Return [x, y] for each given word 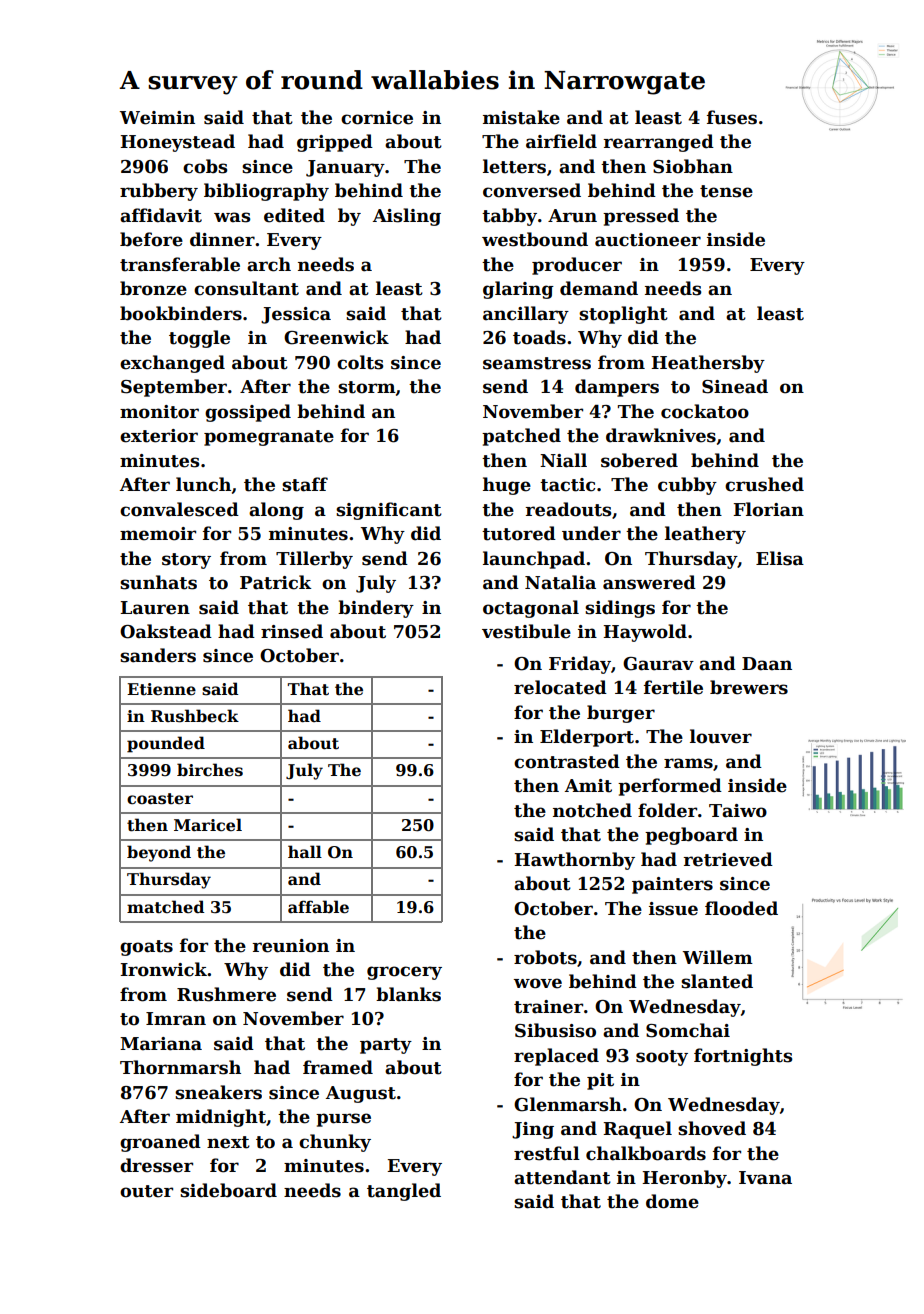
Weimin [157, 118]
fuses [732, 117]
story [186, 561]
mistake [521, 117]
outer [146, 1191]
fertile [673, 687]
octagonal [531, 609]
